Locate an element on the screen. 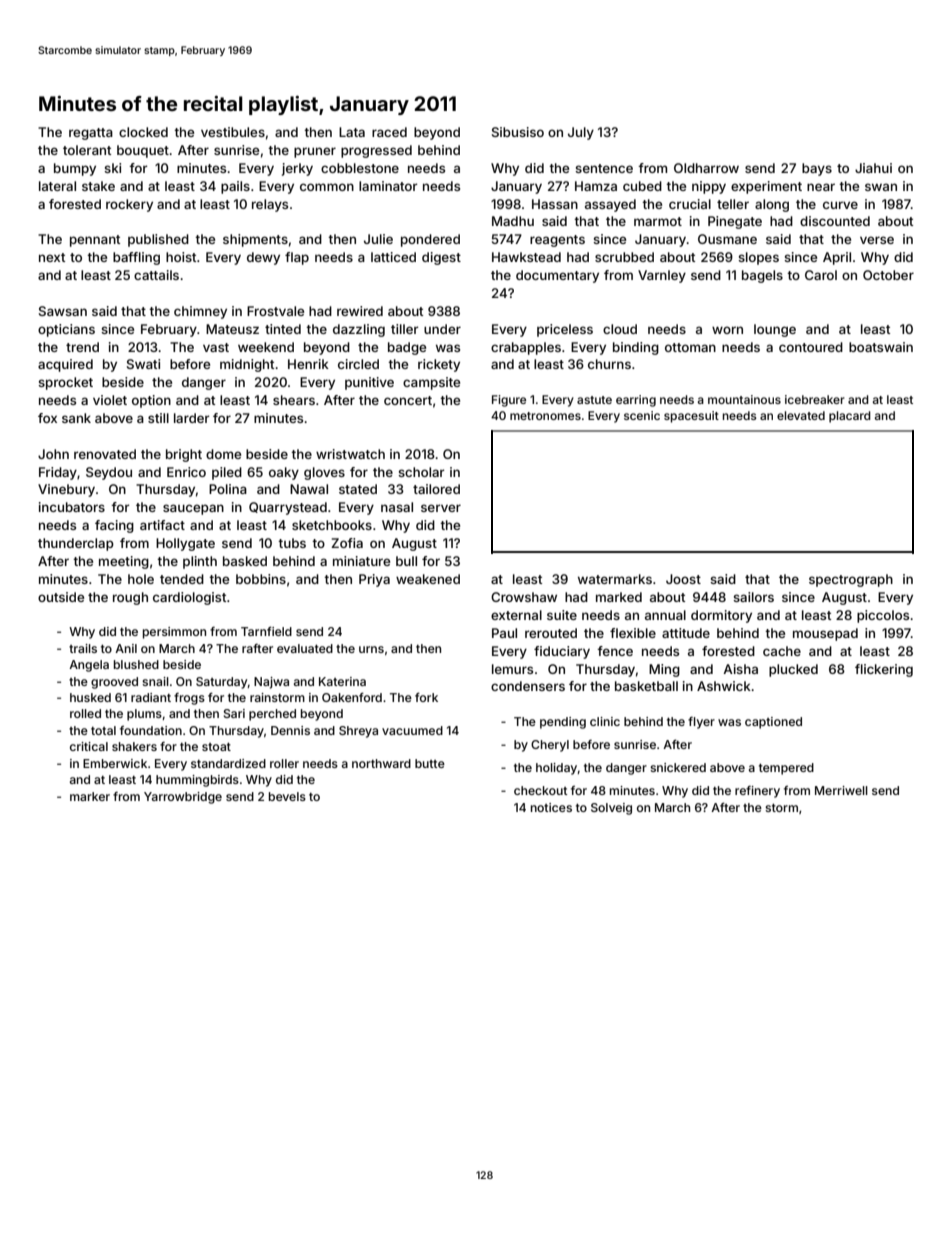 Image resolution: width=952 pixels, height=1233 pixels. clocked is located at coordinates (143, 132).
